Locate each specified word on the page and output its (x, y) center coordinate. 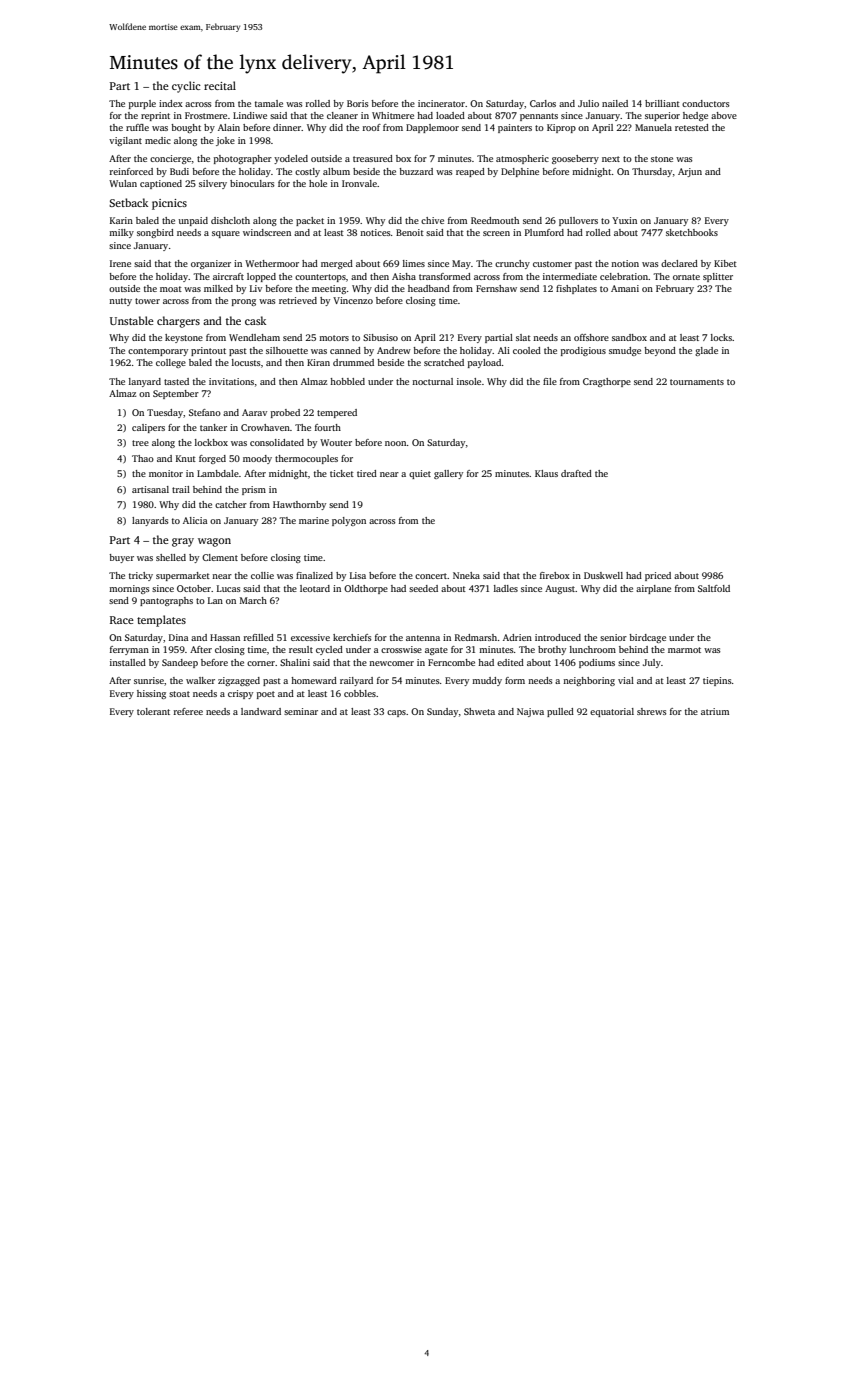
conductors (706, 103)
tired (367, 473)
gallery (448, 474)
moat (171, 289)
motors (334, 338)
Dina (179, 637)
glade (706, 351)
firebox (555, 575)
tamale (269, 103)
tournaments (697, 382)
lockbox (211, 442)
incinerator (441, 103)
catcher (231, 504)
